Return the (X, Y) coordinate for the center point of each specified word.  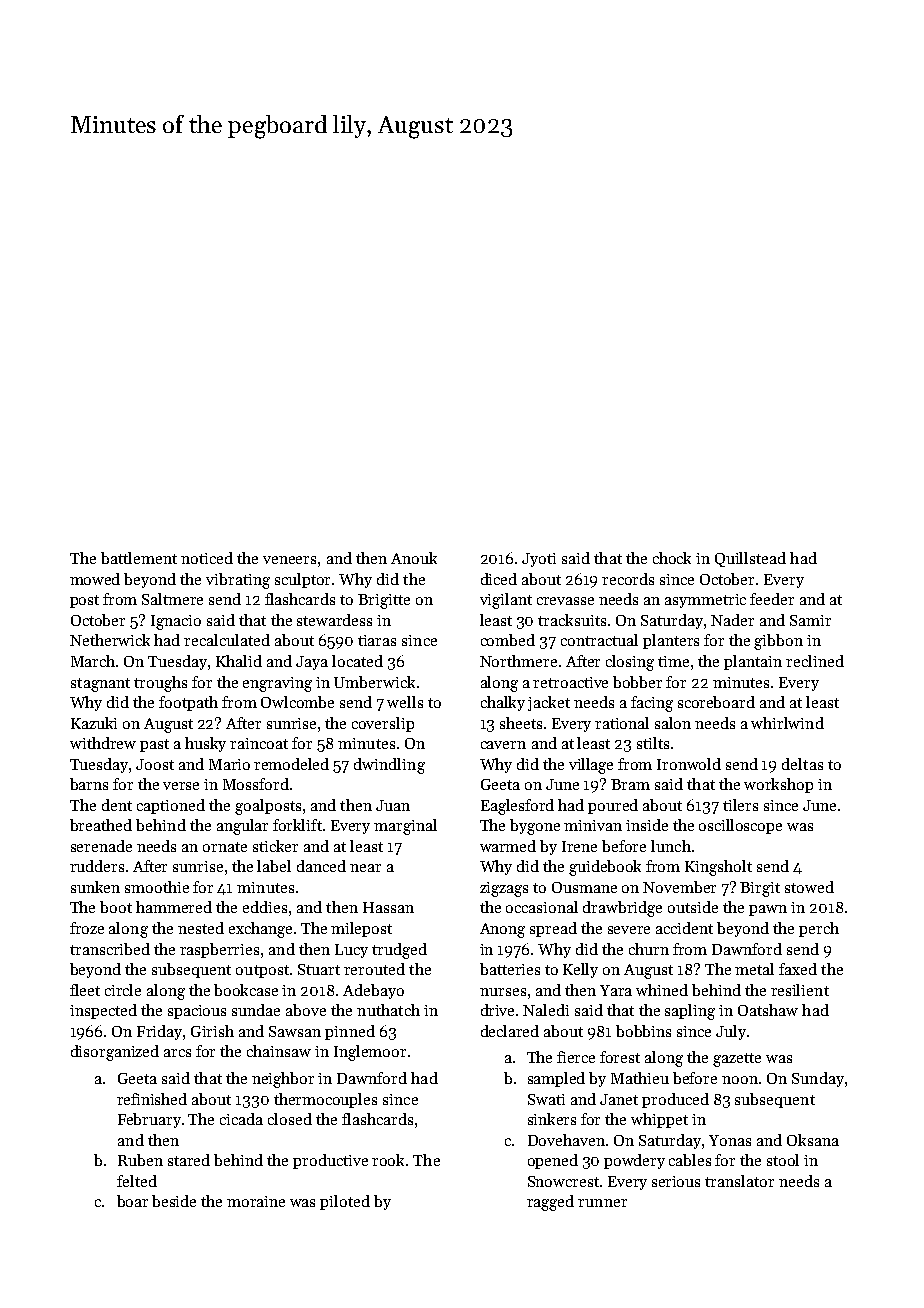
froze (87, 928)
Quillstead (750, 559)
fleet (85, 990)
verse (181, 786)
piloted (345, 1202)
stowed (809, 887)
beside (174, 1201)
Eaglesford (517, 807)
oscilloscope (740, 826)
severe (629, 930)
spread (553, 929)
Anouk (414, 558)
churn (649, 949)
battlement (139, 558)
